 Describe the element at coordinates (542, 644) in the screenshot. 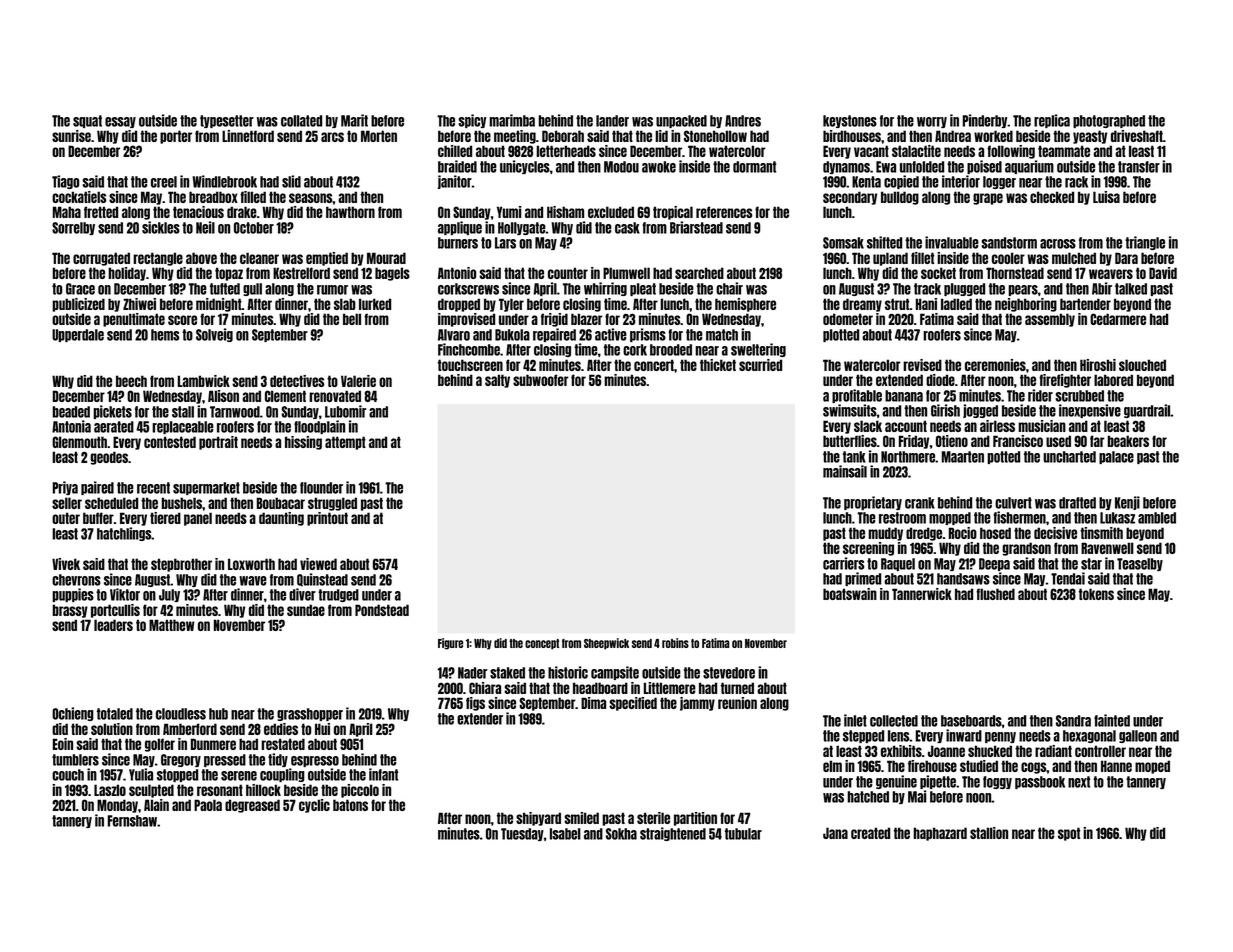

I see `concept` at that location.
